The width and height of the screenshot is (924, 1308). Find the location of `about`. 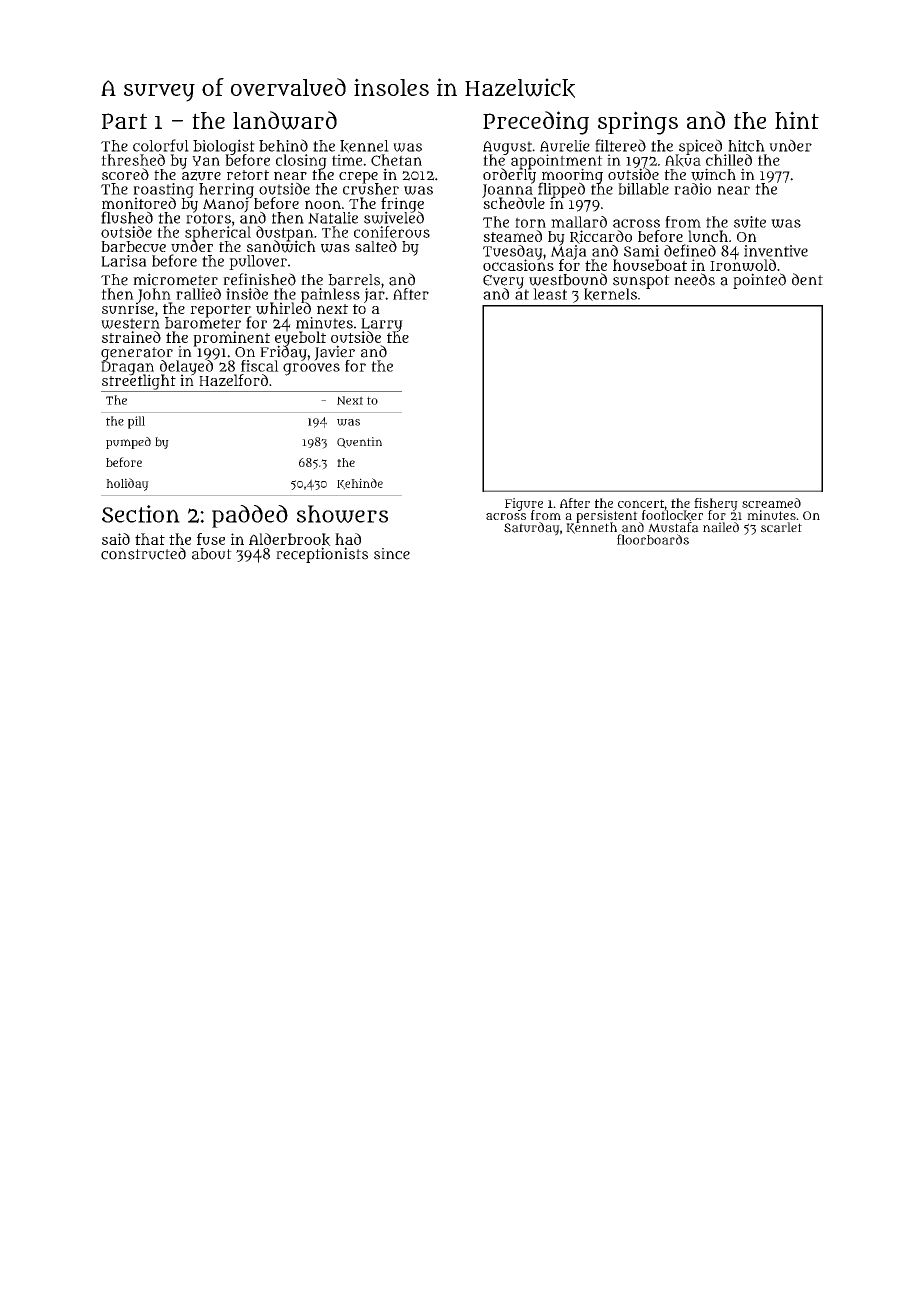

about is located at coordinates (212, 554).
